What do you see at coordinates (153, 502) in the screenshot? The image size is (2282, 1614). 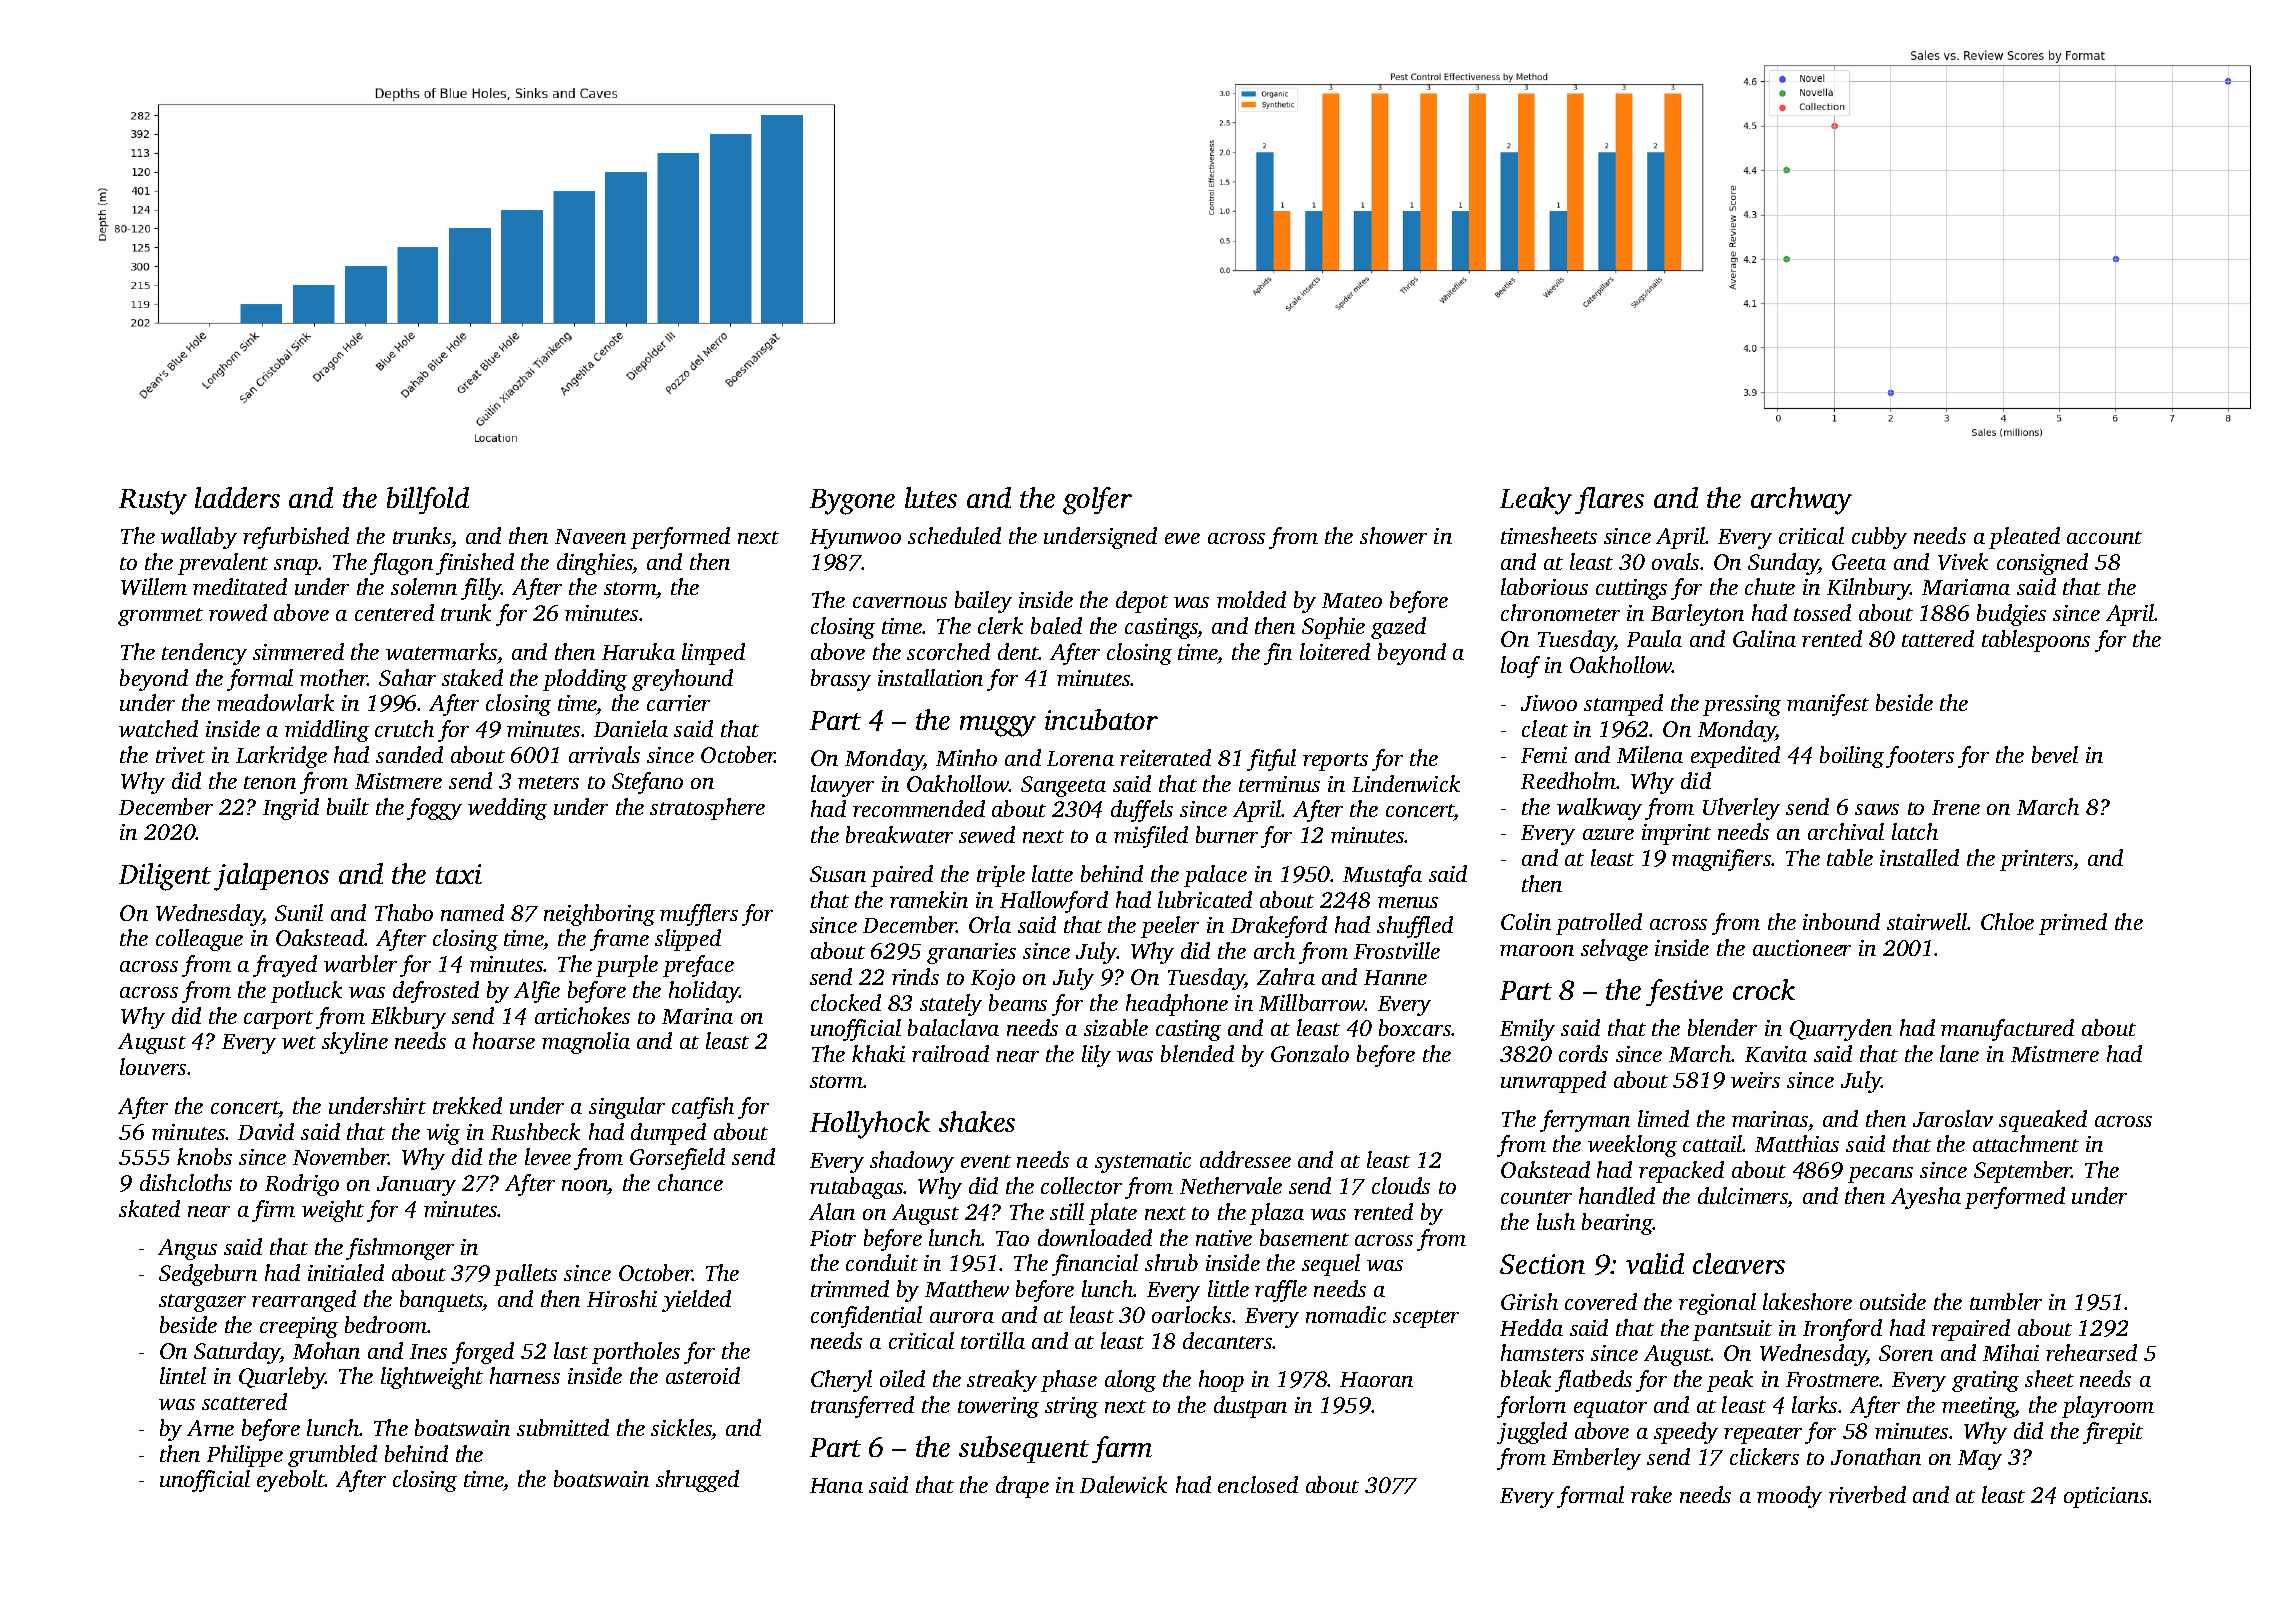 I see `Rusty` at bounding box center [153, 502].
